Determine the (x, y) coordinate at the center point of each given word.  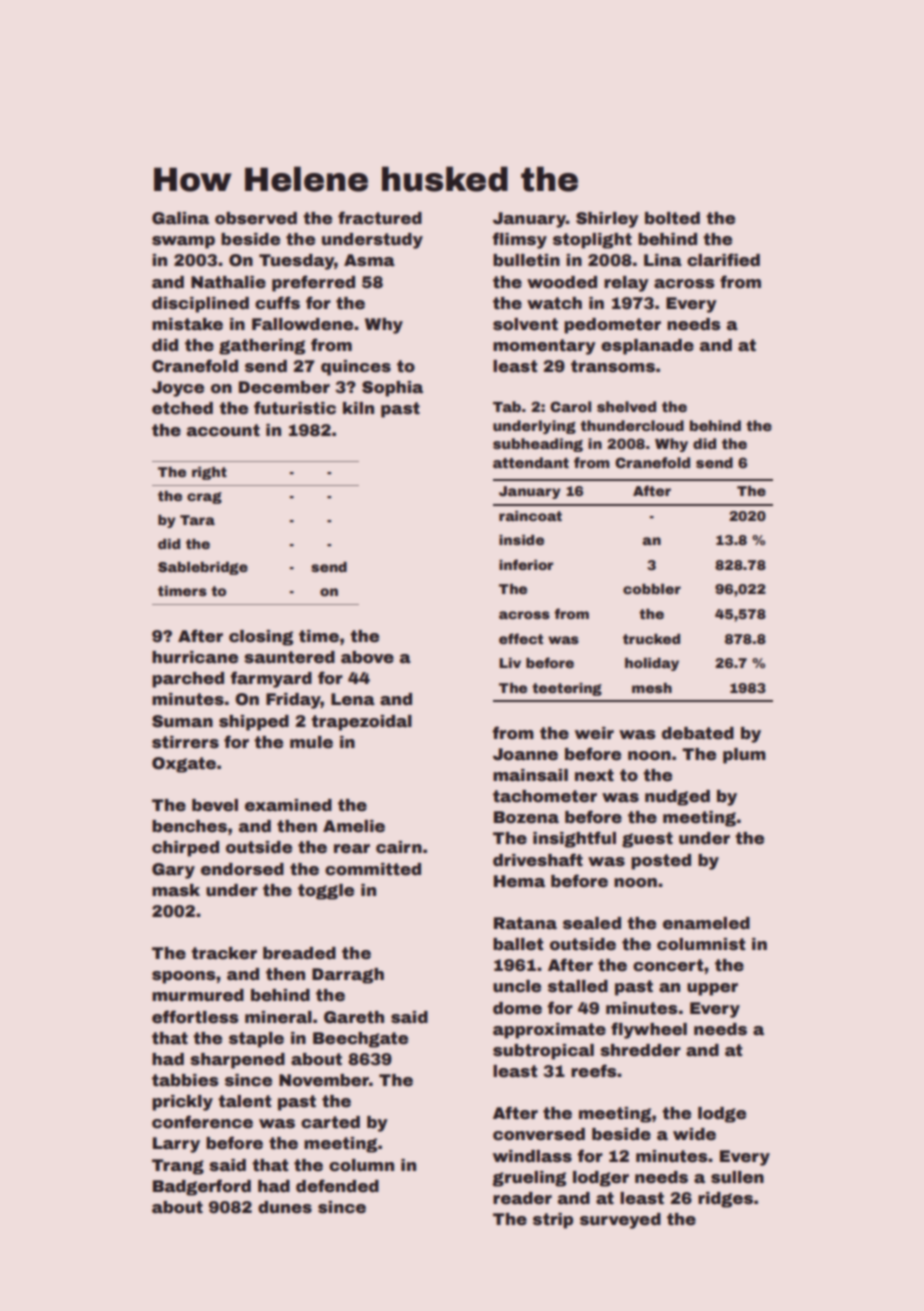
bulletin (526, 260)
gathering (262, 347)
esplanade (647, 347)
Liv (510, 663)
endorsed (242, 869)
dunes (285, 1207)
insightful (574, 839)
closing (261, 638)
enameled (706, 923)
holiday (652, 664)
